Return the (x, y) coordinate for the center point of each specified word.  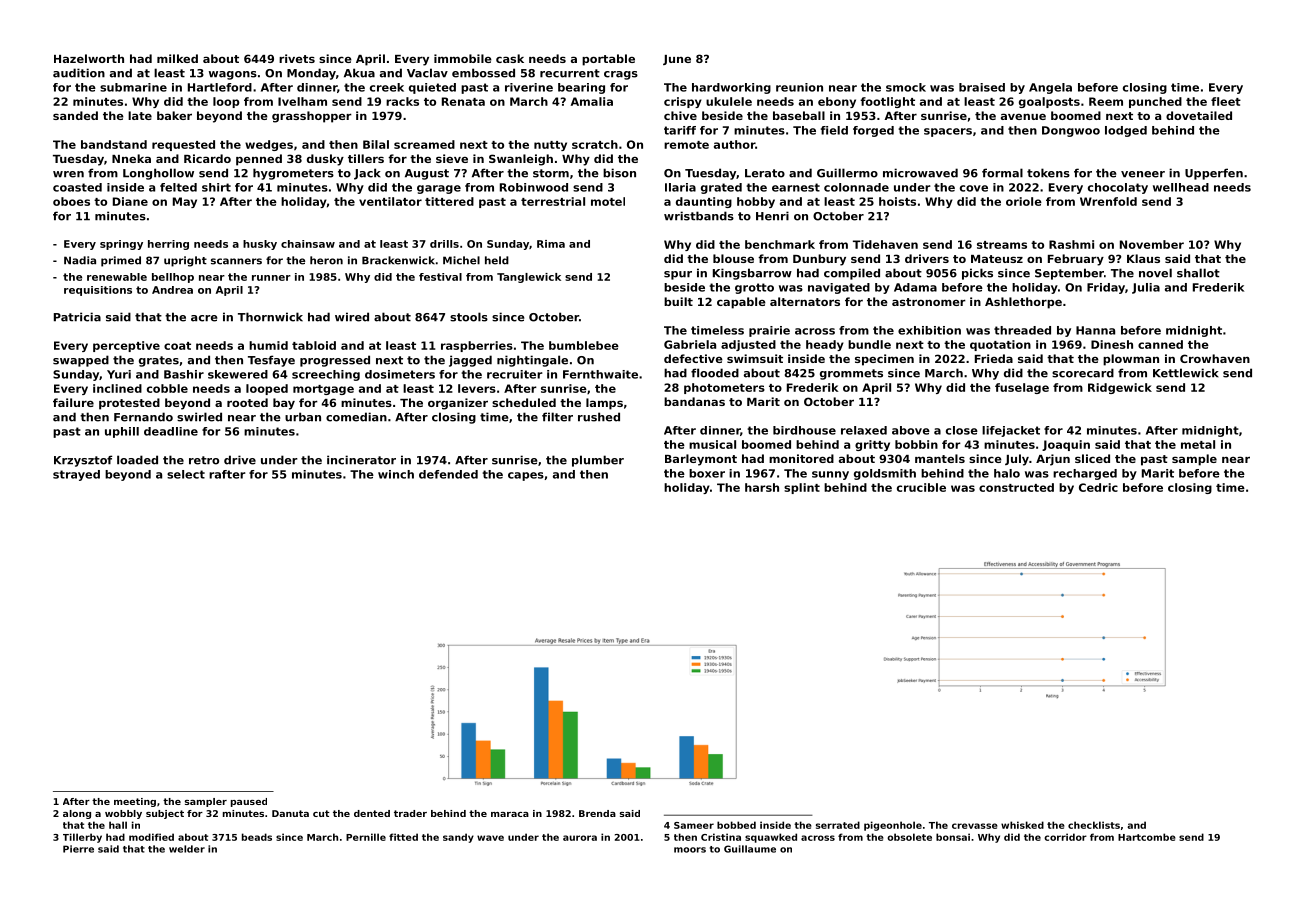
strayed (76, 475)
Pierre (78, 849)
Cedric (1098, 487)
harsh (762, 487)
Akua (359, 73)
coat (177, 346)
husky (260, 245)
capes (526, 476)
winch (396, 474)
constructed (1016, 487)
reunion (799, 87)
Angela (1050, 88)
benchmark (780, 244)
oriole (1024, 201)
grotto (754, 288)
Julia (1146, 288)
